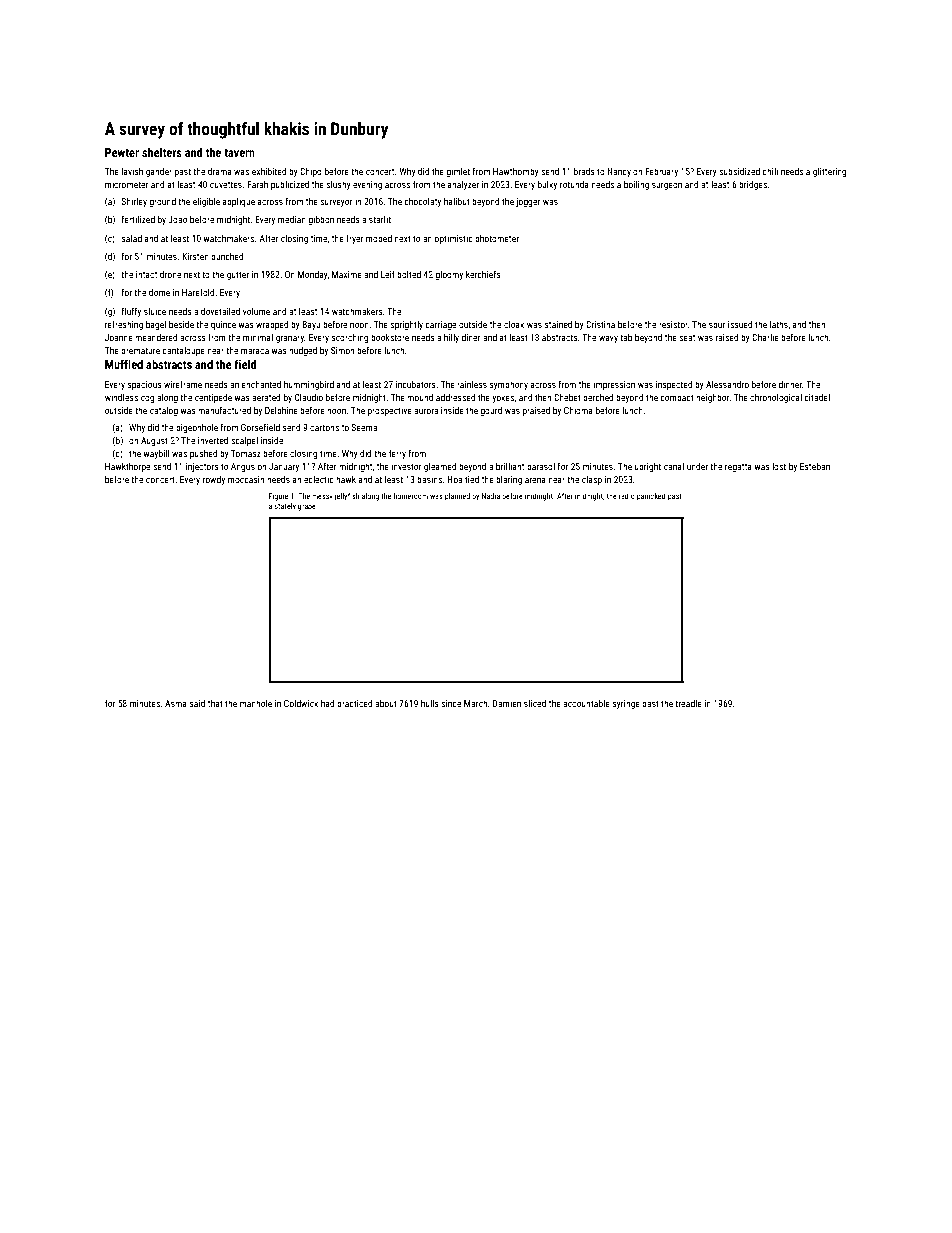 This page has height=1233, width=952. I want to click on Coldwick, so click(301, 703).
